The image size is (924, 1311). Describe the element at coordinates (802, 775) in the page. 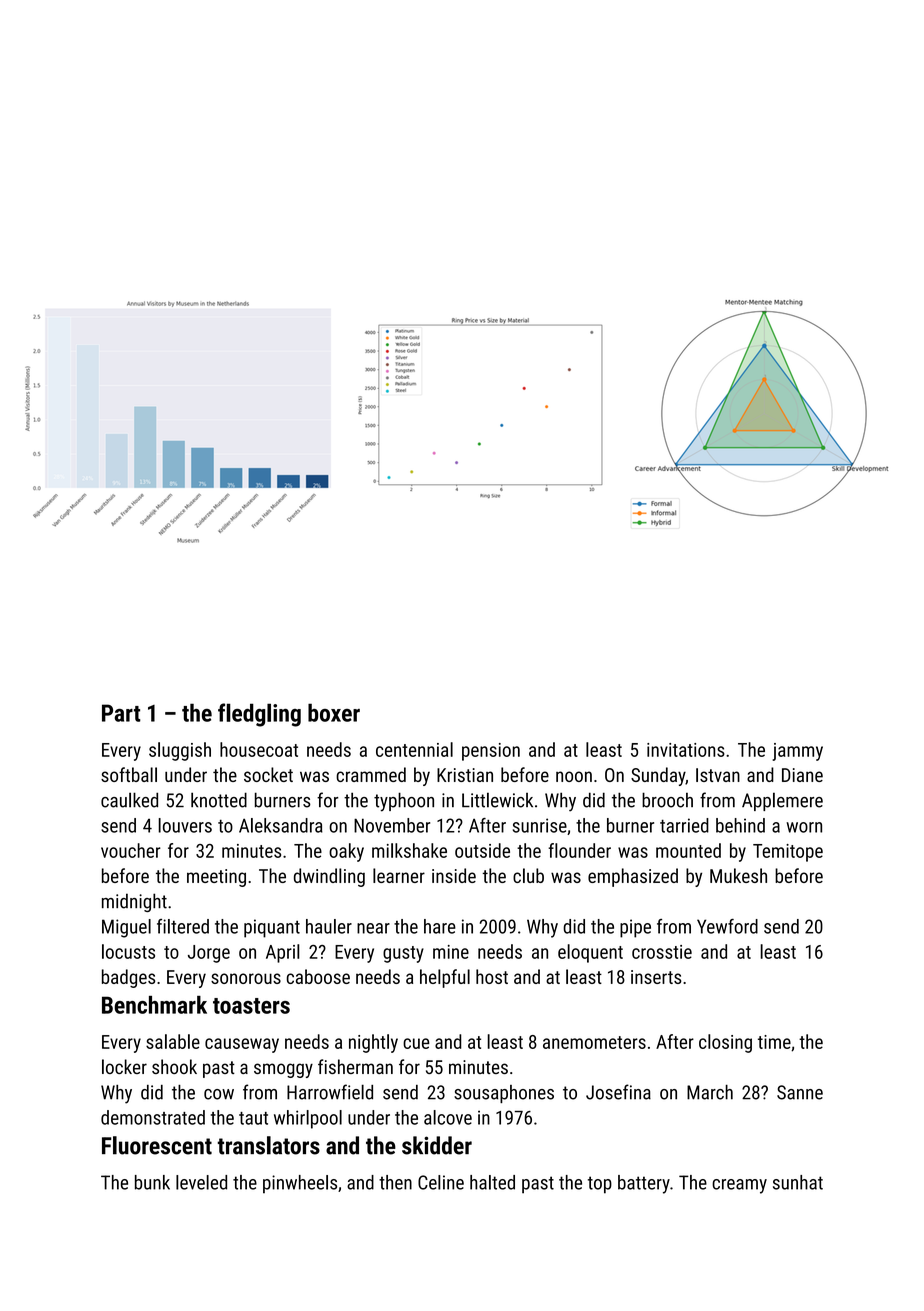

I see `Diane` at that location.
